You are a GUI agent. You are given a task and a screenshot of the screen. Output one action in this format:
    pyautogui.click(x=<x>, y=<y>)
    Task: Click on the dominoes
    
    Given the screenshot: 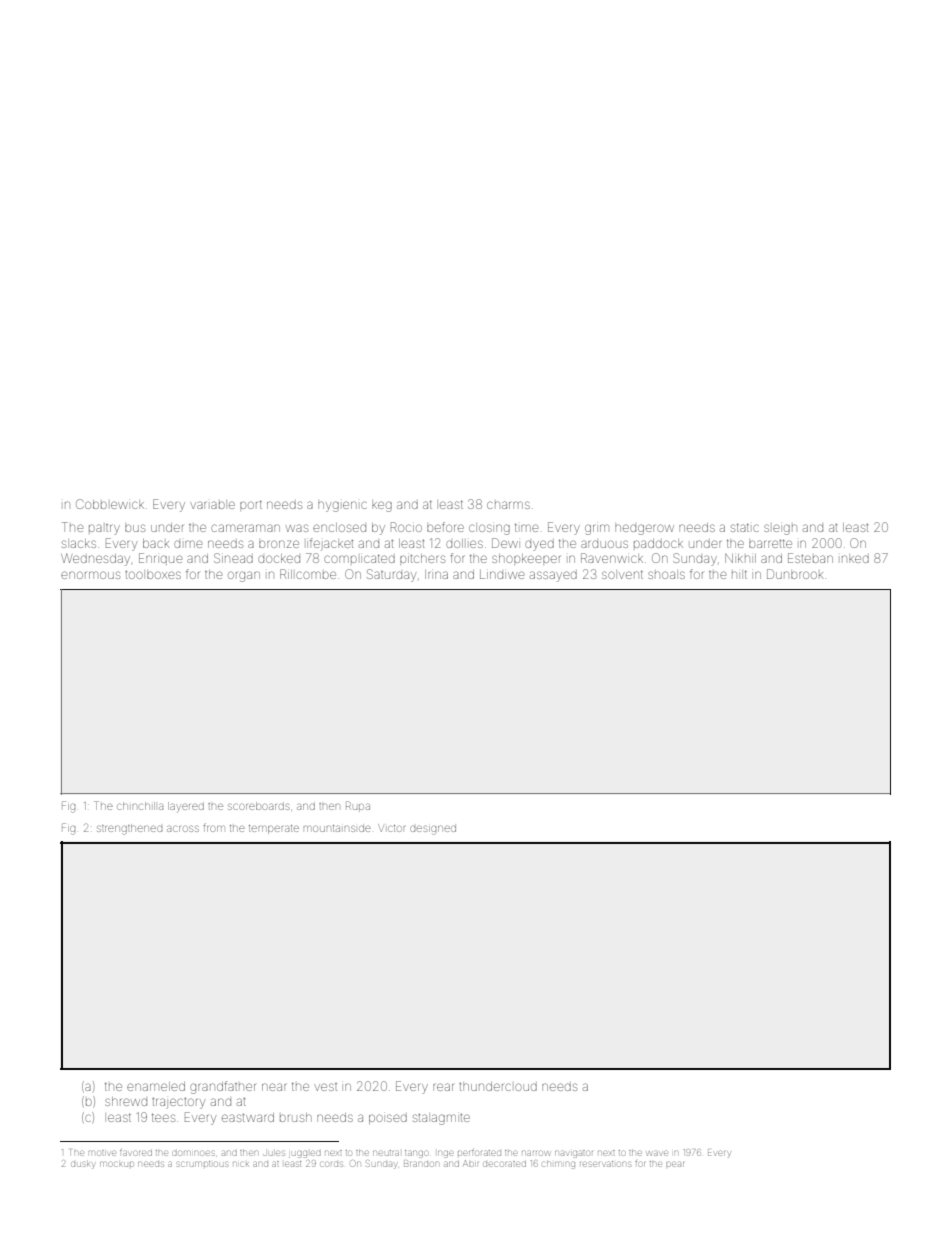 What is the action you would take?
    pyautogui.click(x=194, y=1153)
